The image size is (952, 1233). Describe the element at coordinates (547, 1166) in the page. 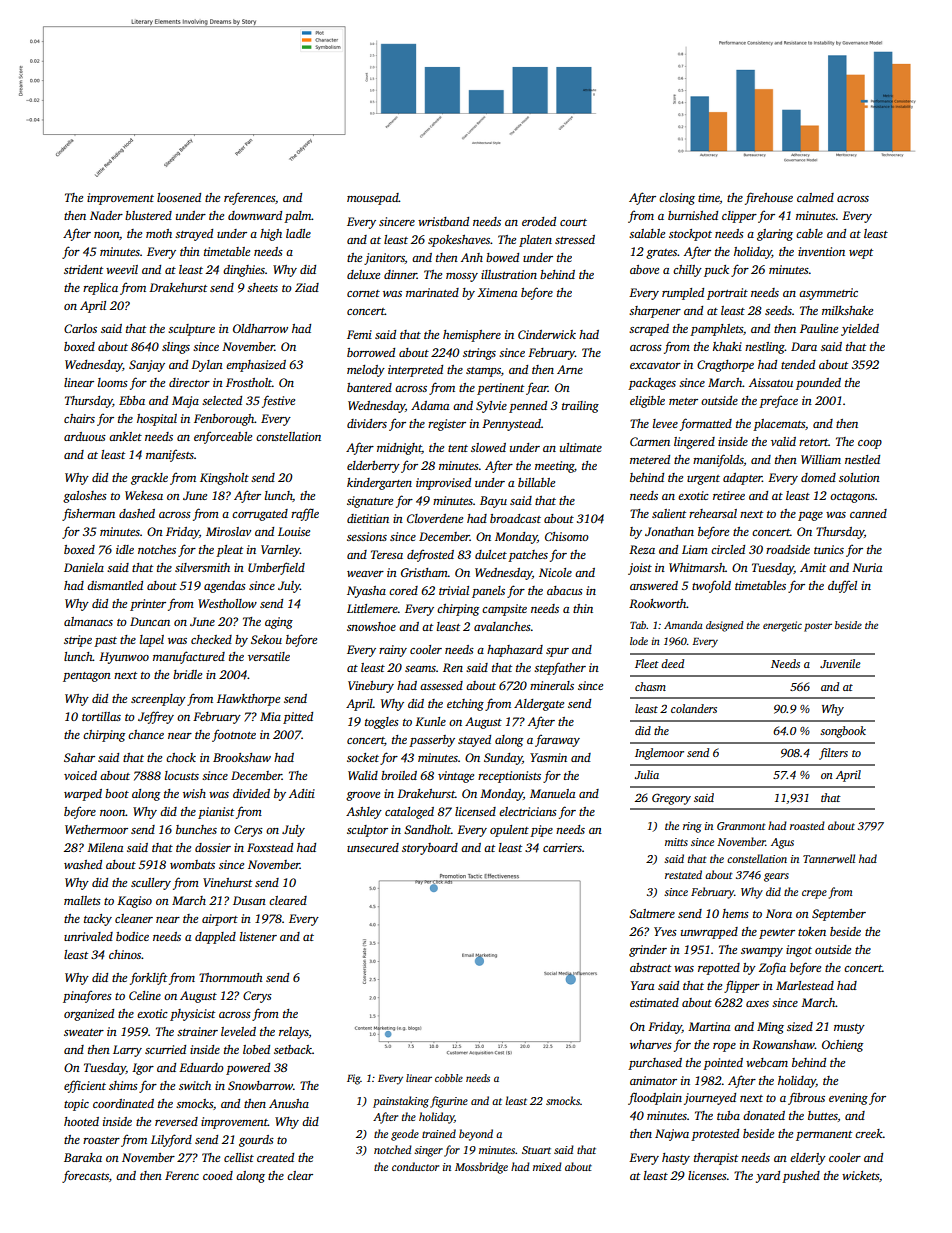

I see `mixed` at that location.
